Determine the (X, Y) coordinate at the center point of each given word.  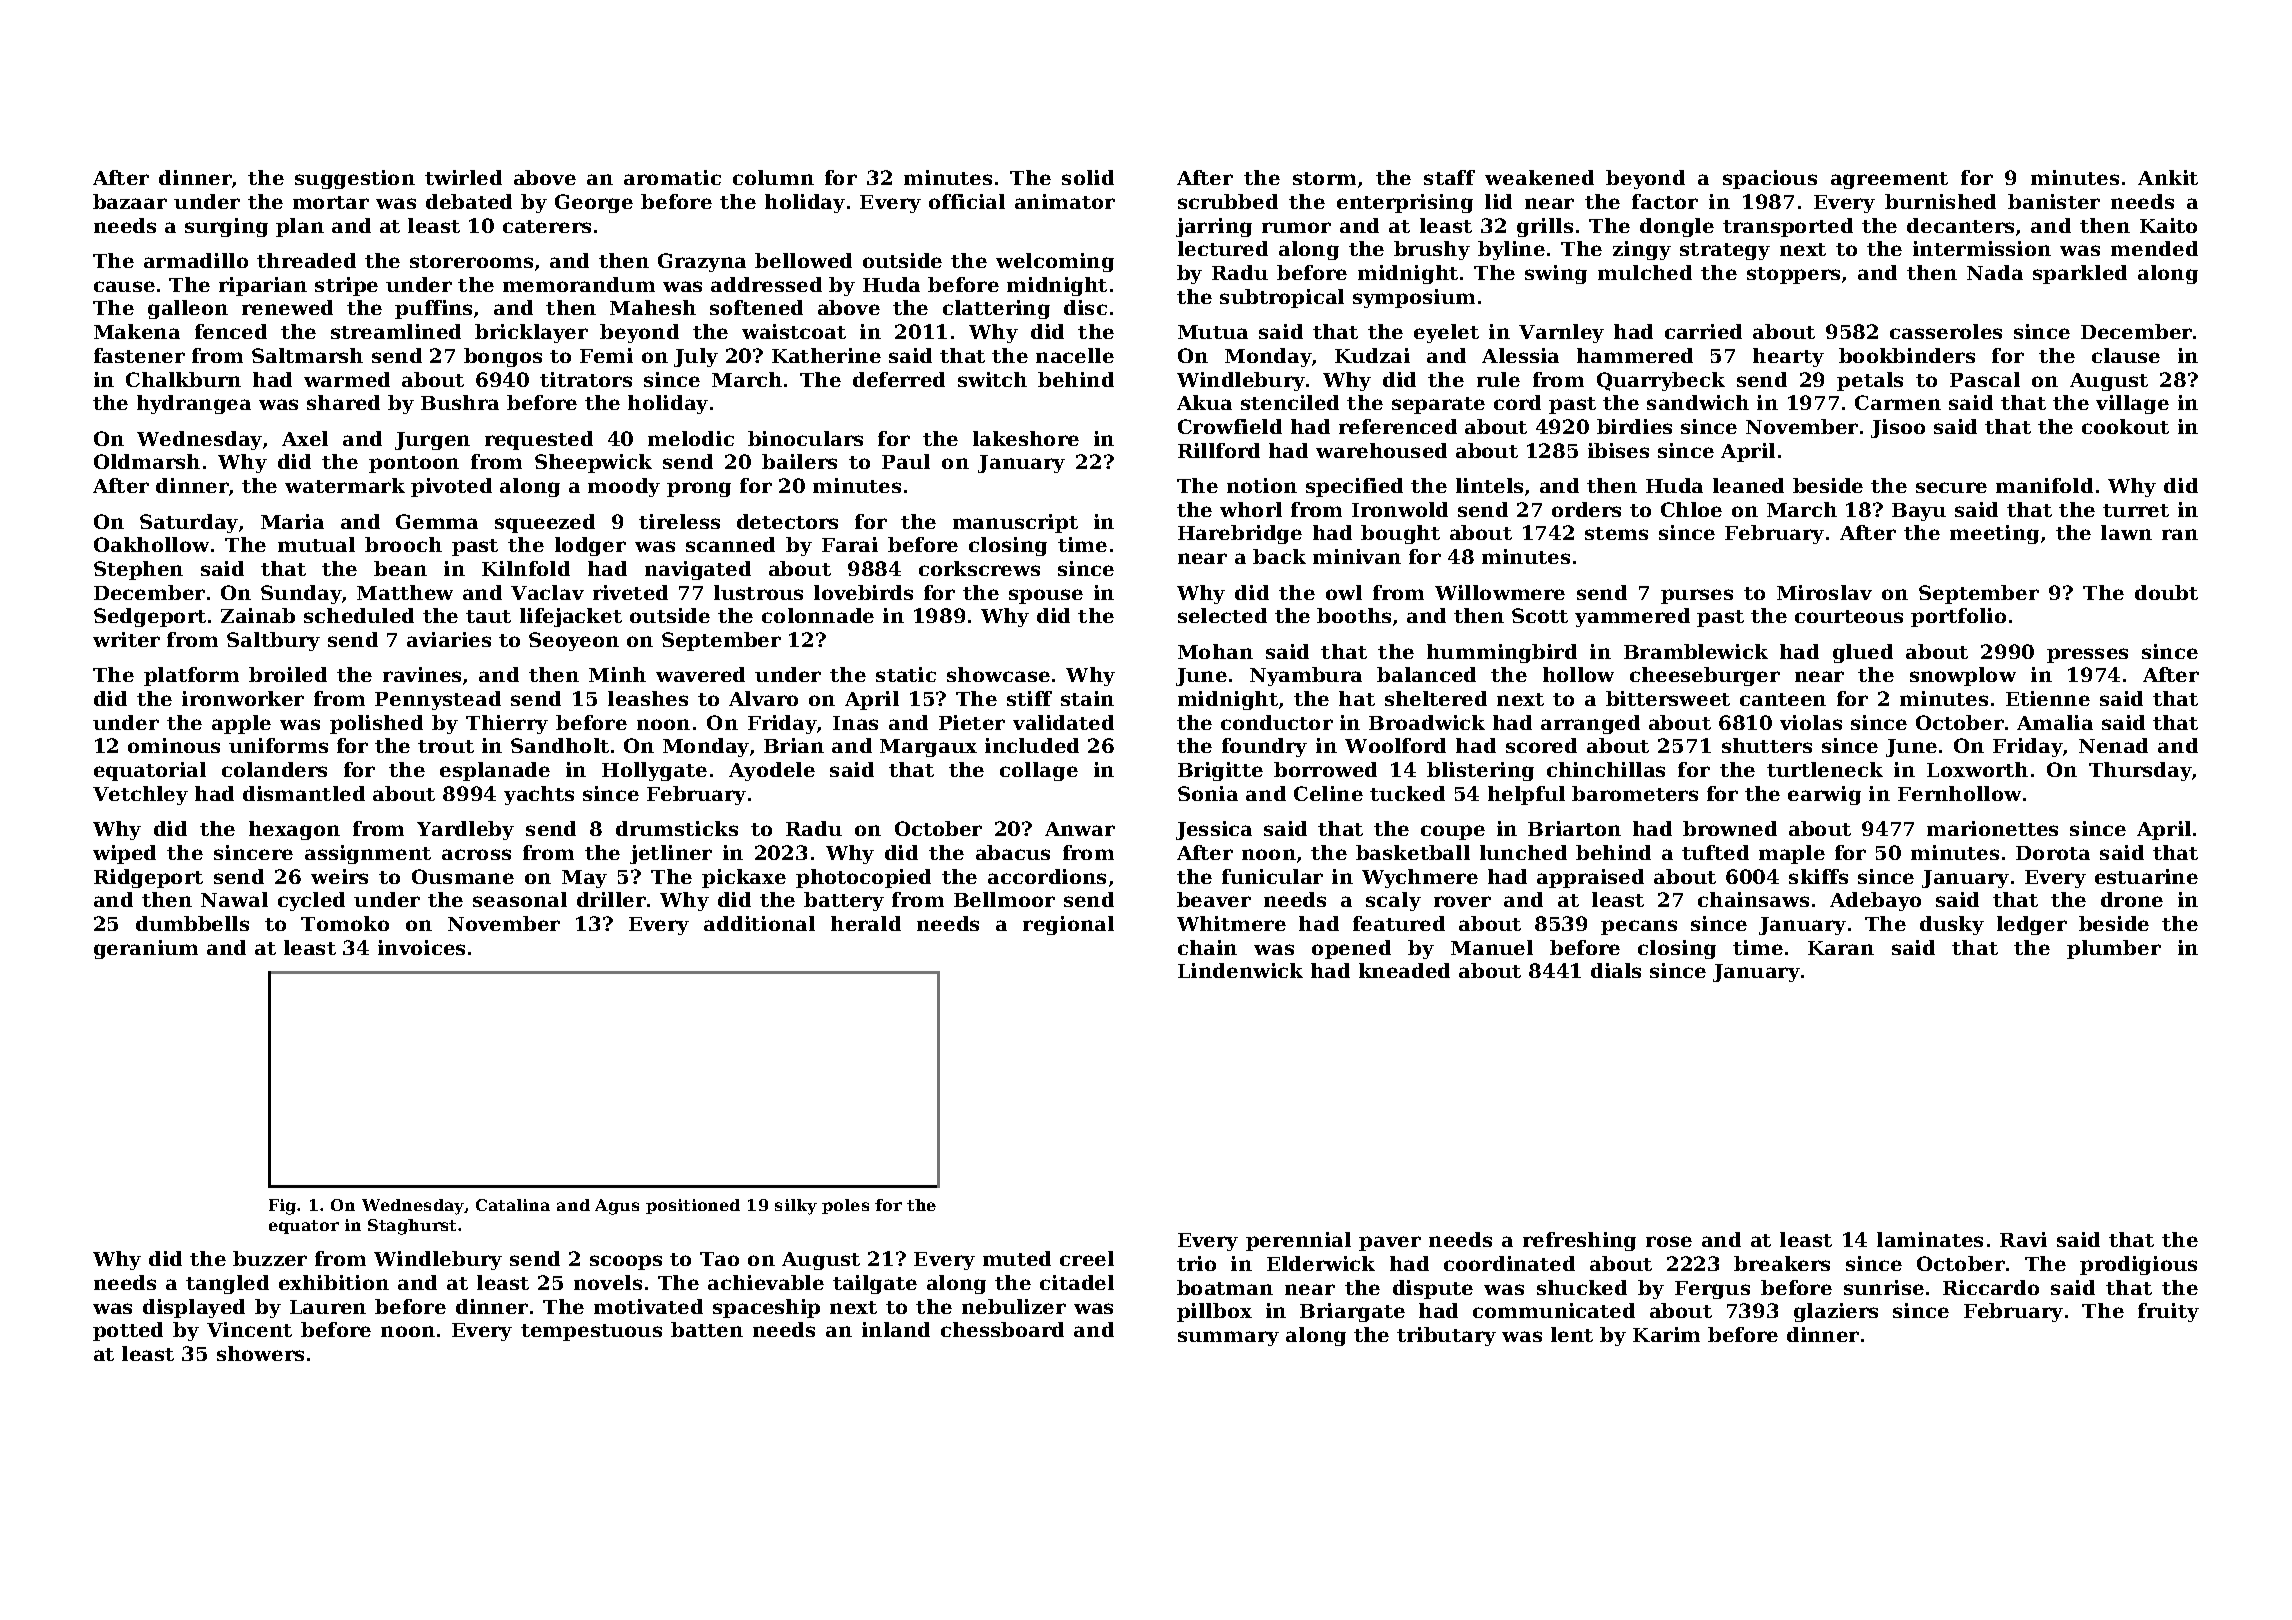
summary (1228, 1338)
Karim (1666, 1334)
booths (1354, 615)
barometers (1635, 793)
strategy (1725, 251)
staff (1449, 177)
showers (260, 1353)
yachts (539, 795)
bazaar (130, 201)
